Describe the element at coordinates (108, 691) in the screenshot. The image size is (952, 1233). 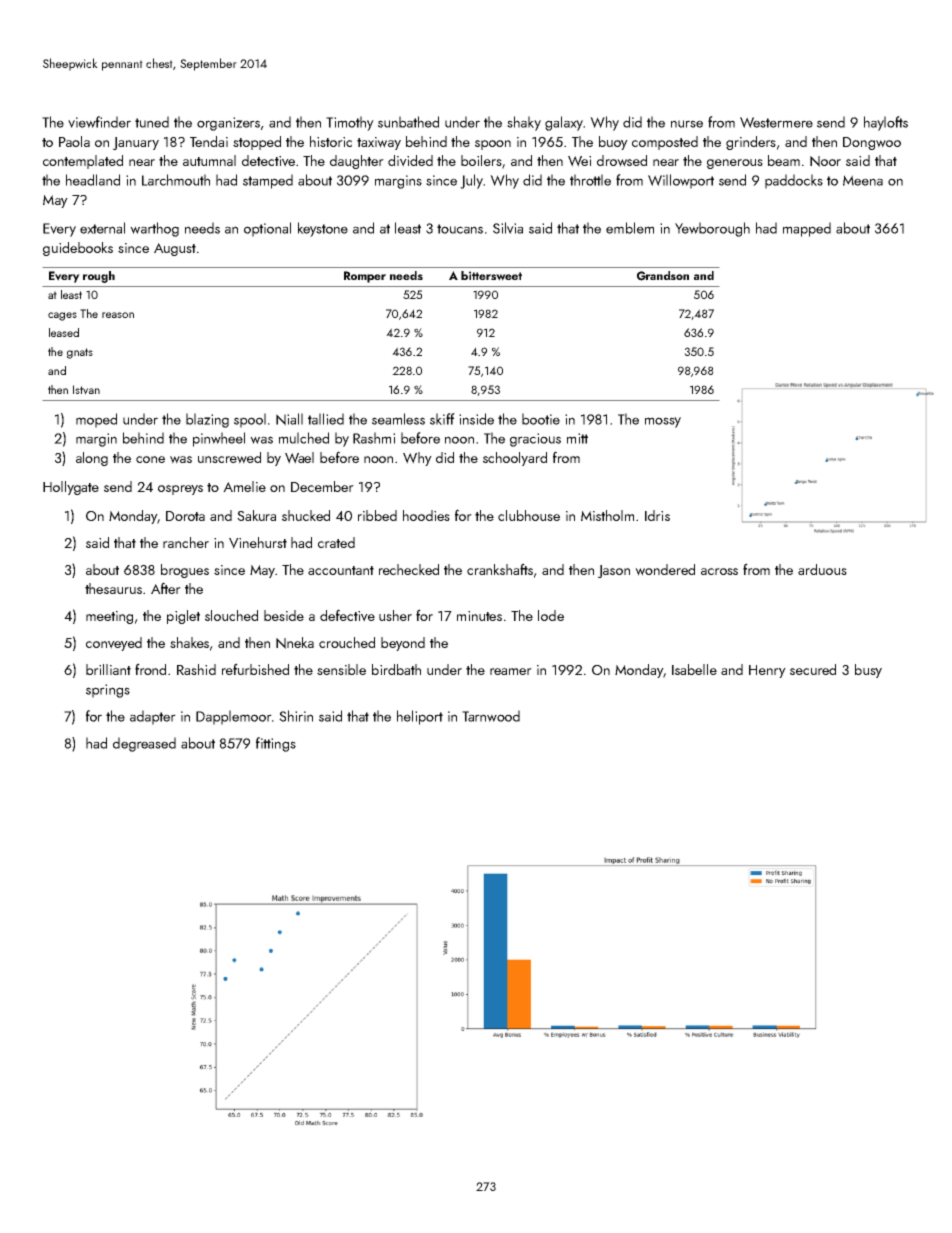
I see `springs` at that location.
